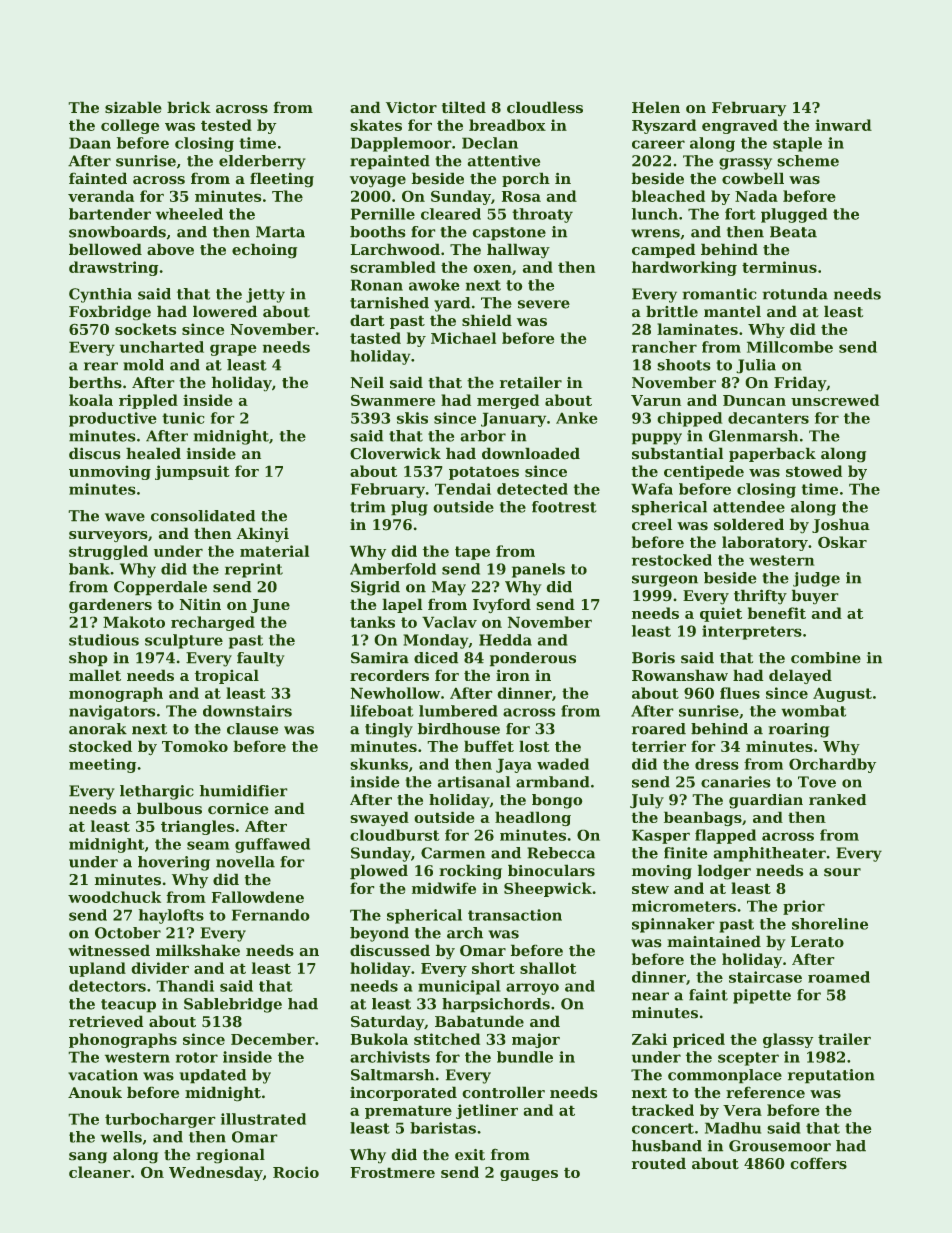 The height and width of the document is (1233, 952). I want to click on Victor, so click(411, 107).
